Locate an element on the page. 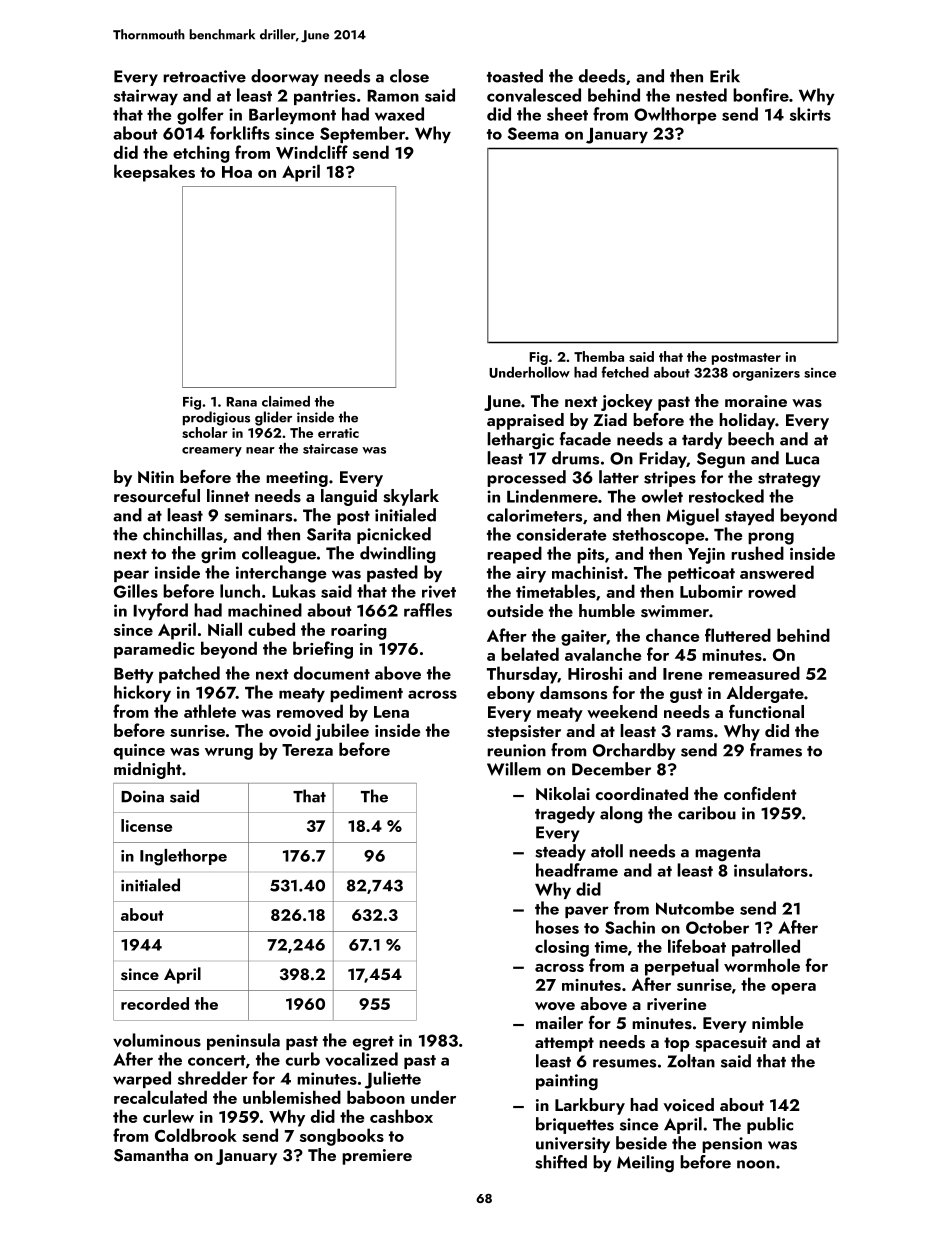 Image resolution: width=952 pixels, height=1233 pixels. patched is located at coordinates (189, 674).
